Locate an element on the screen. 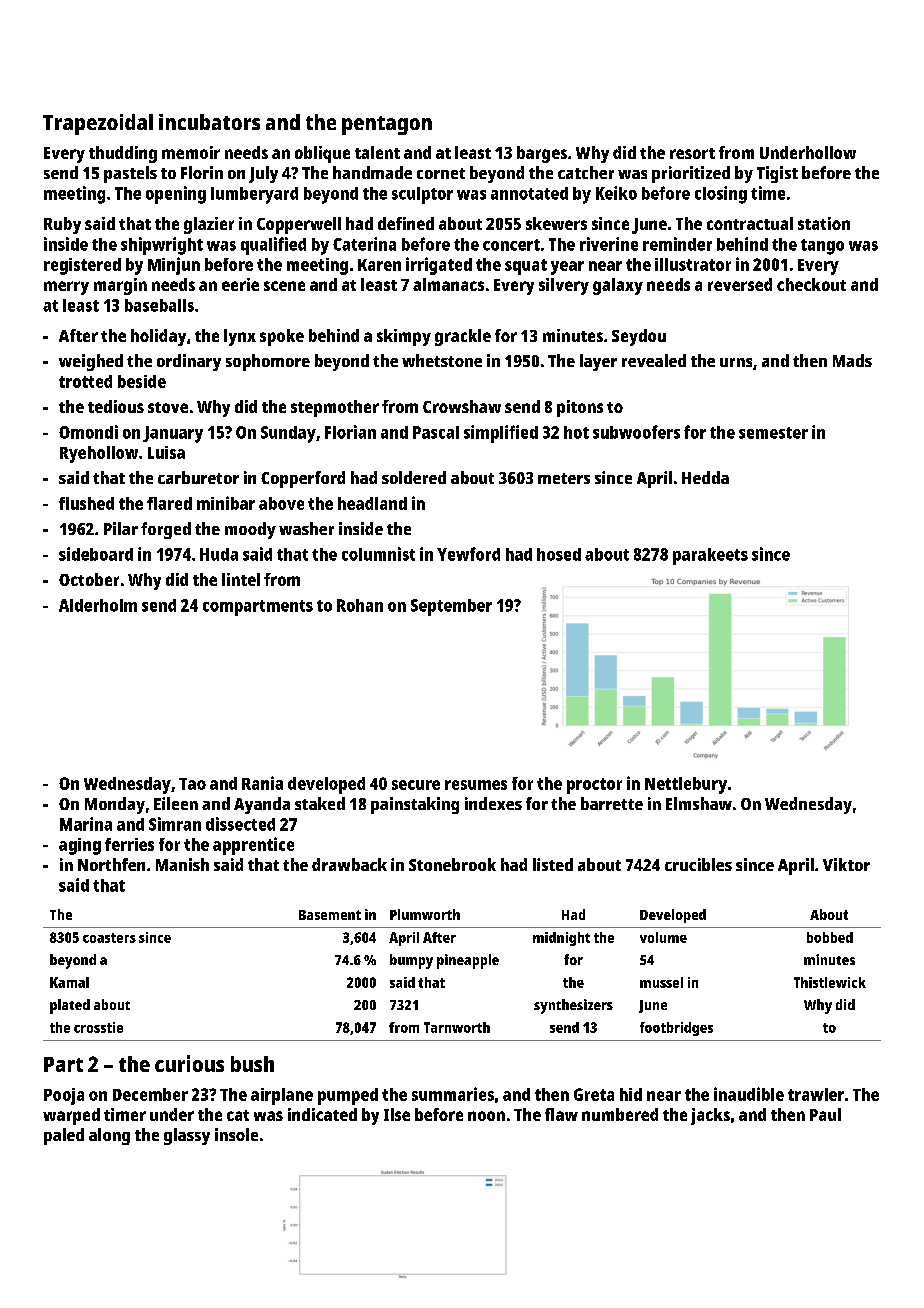 The image size is (924, 1308). volume is located at coordinates (663, 937).
